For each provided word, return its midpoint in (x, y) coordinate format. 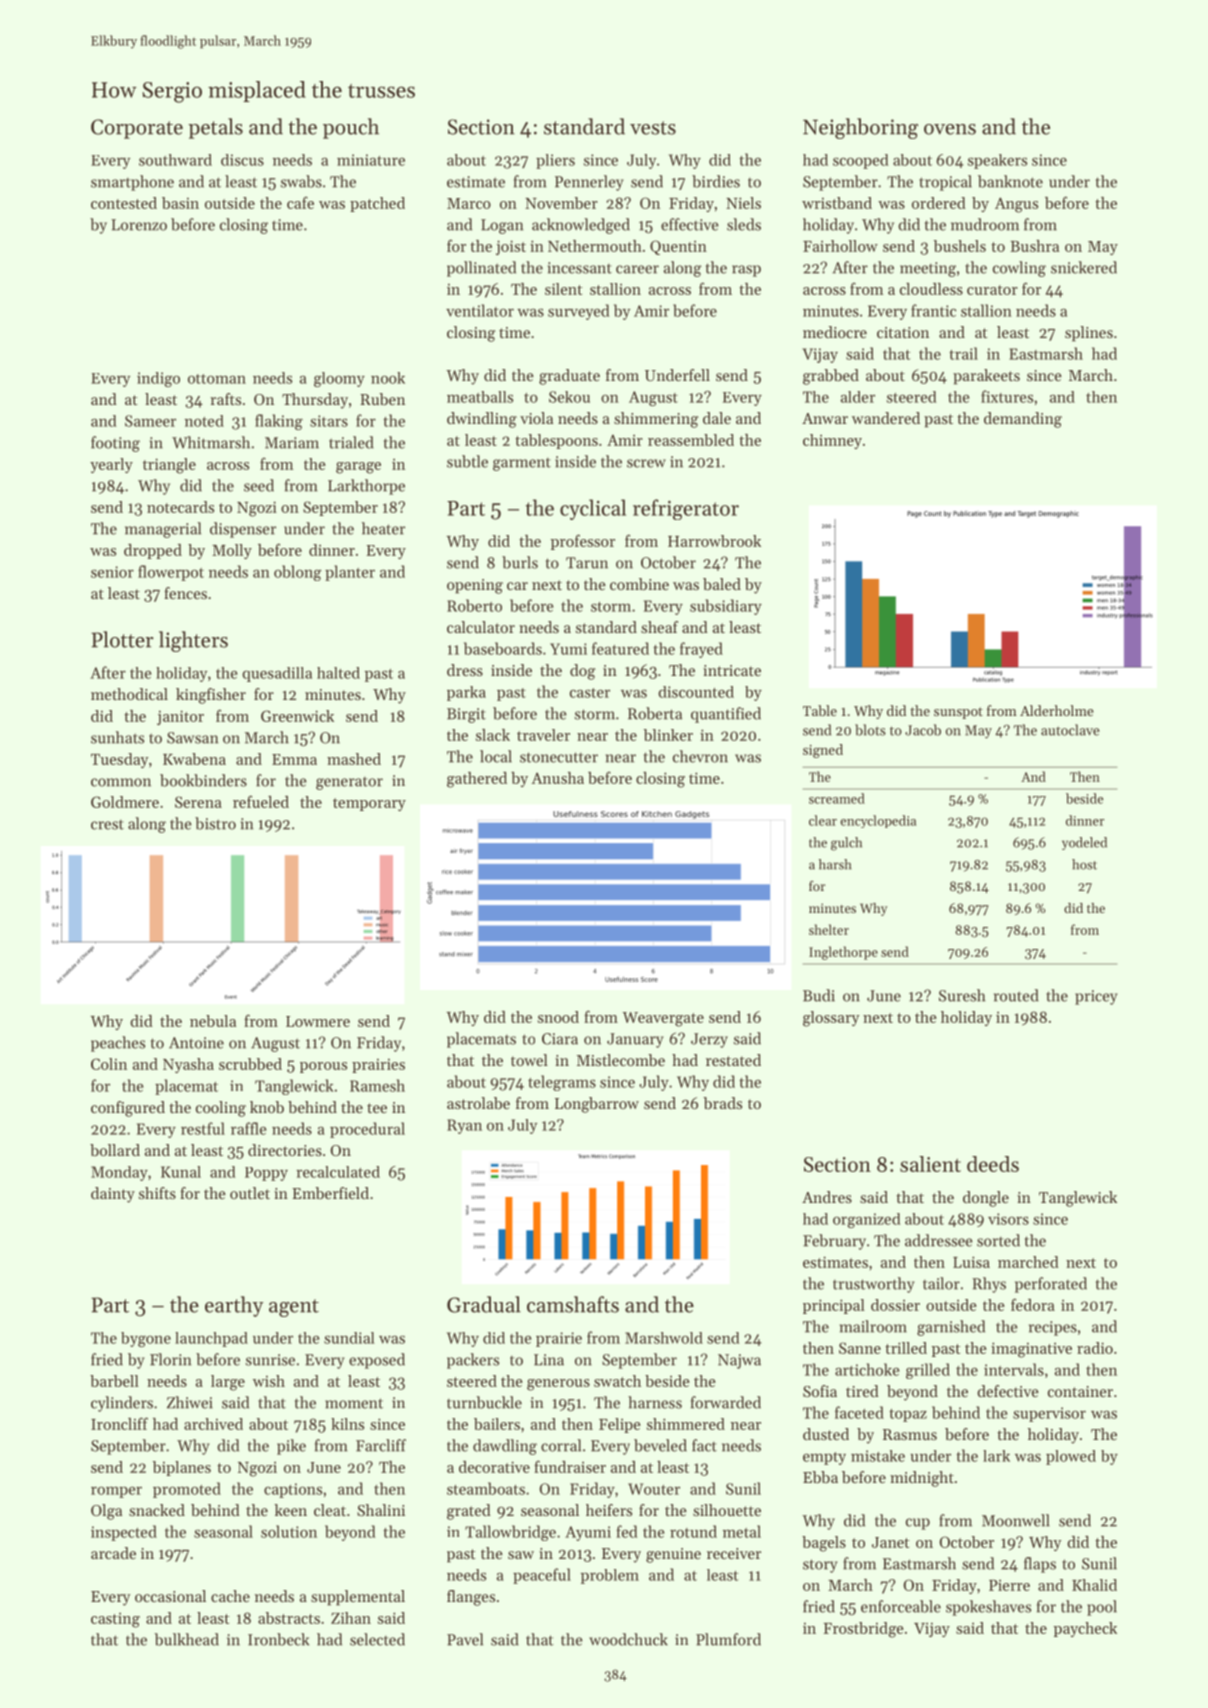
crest (107, 825)
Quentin (678, 247)
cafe (300, 202)
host (1084, 864)
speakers (997, 161)
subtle (467, 461)
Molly (232, 551)
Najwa (739, 1361)
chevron (700, 756)
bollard (115, 1150)
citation (903, 332)
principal (834, 1306)
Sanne (860, 1348)
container (1080, 1391)
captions (293, 1490)
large (228, 1383)
